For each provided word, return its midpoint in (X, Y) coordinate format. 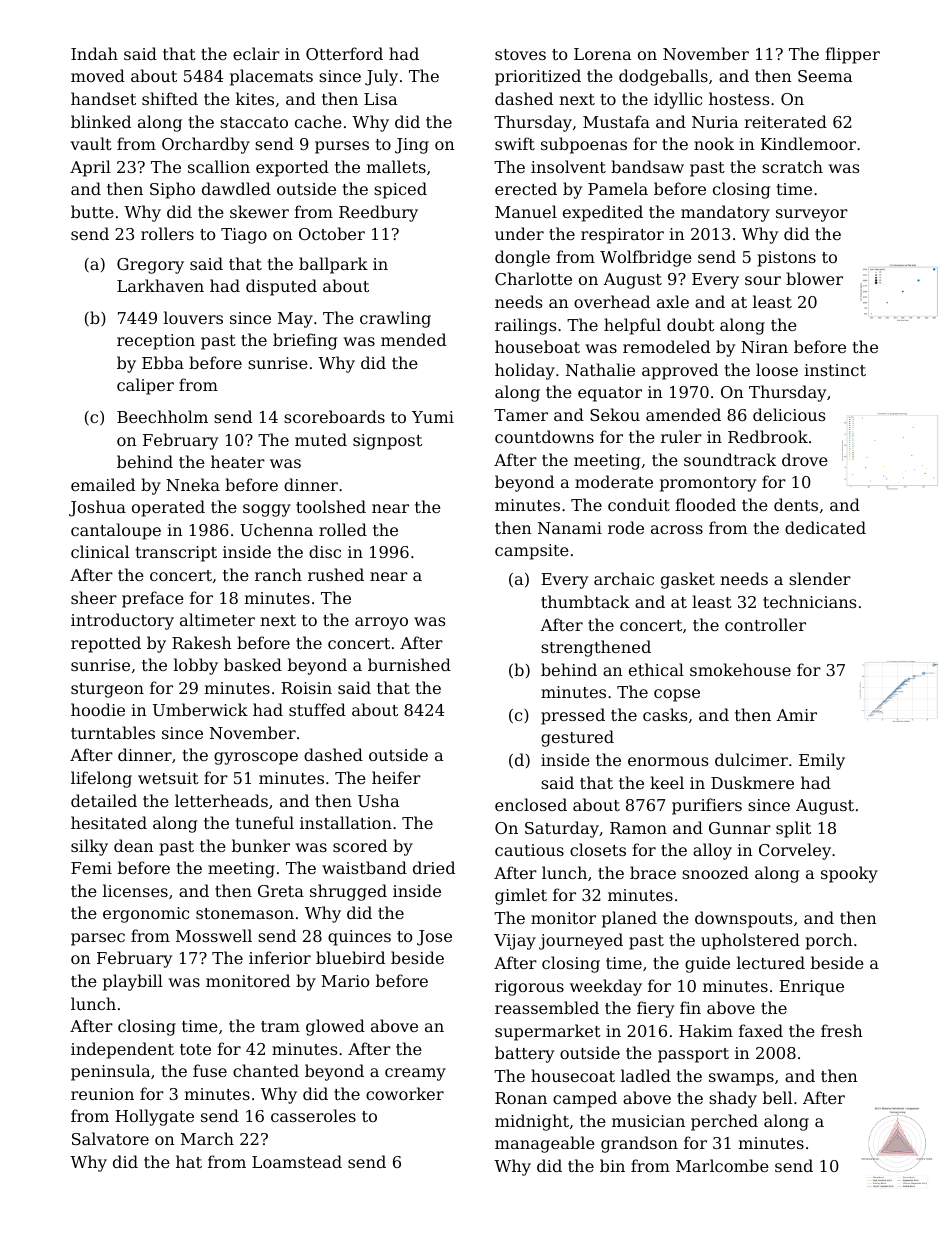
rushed (336, 574)
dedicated (825, 527)
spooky (849, 874)
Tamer (521, 415)
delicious (789, 414)
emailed (103, 484)
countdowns (544, 436)
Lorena (602, 54)
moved (98, 75)
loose (777, 369)
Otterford (344, 53)
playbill (133, 982)
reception (156, 342)
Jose (434, 938)
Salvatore (110, 1138)
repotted (106, 644)
